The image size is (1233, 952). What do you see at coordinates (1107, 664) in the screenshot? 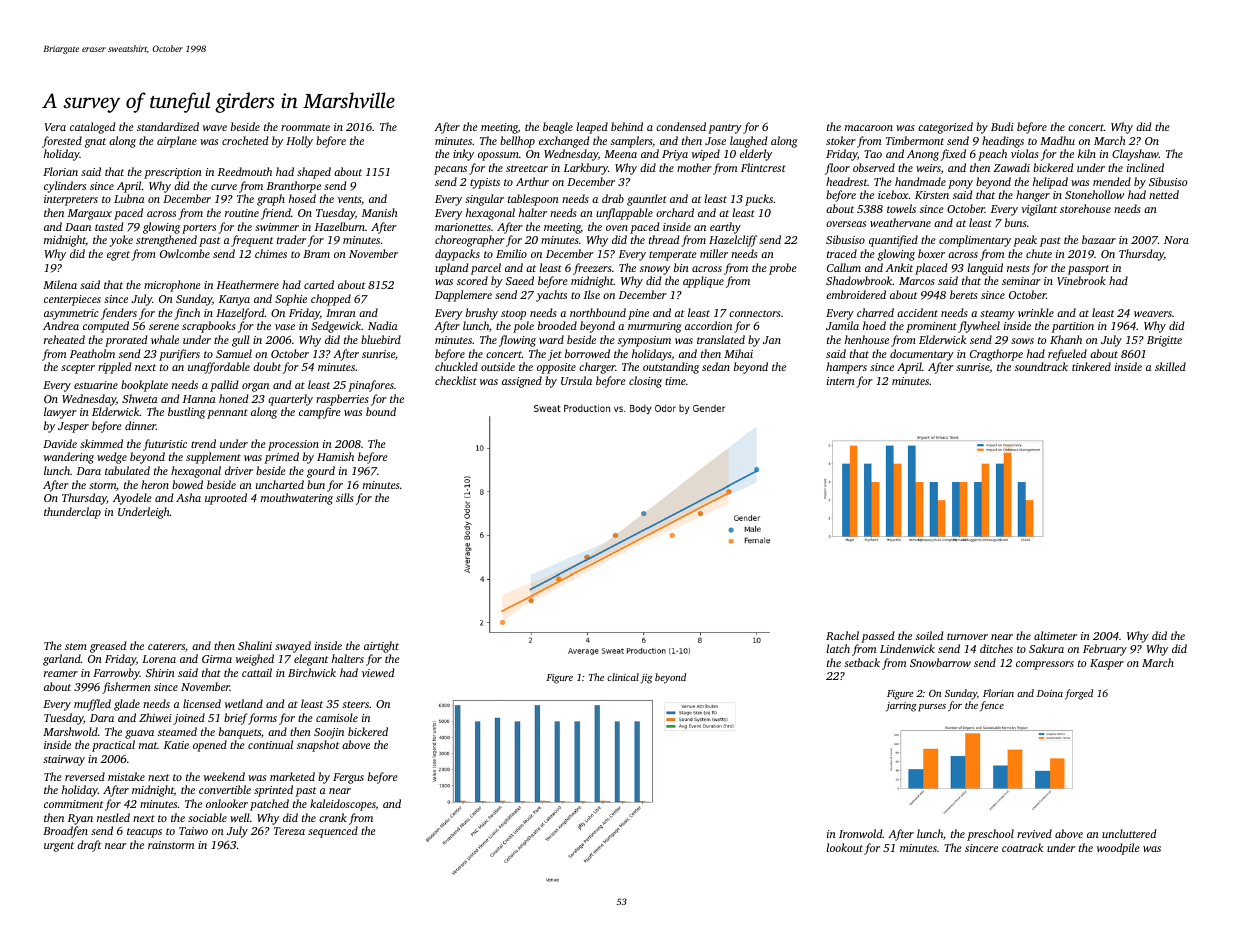
I see `Kasper` at bounding box center [1107, 664].
